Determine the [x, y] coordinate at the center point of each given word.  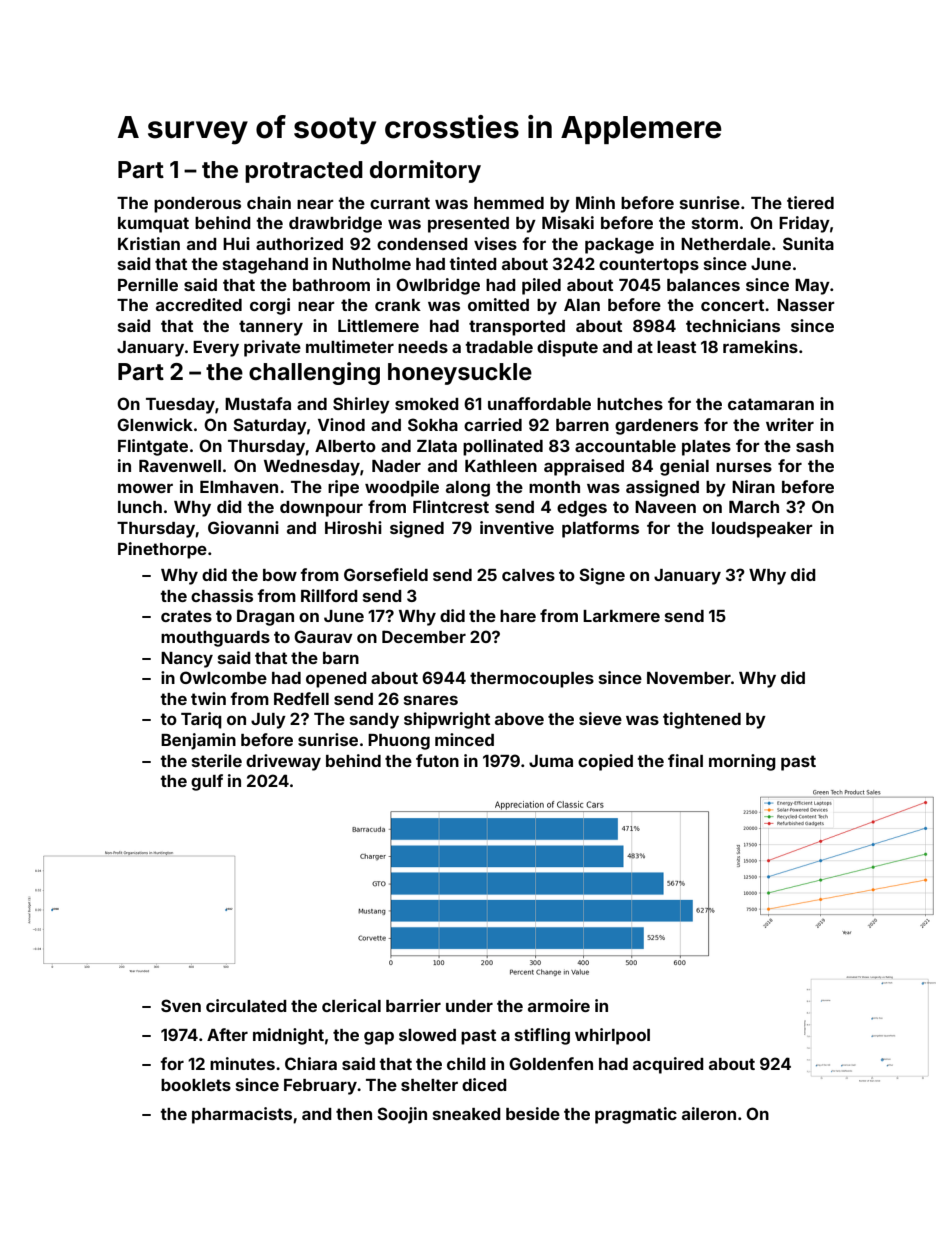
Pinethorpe [162, 550]
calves [528, 575]
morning [742, 762]
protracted [304, 172]
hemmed [509, 203]
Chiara [311, 1063]
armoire [559, 1005]
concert [732, 305]
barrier [413, 1005]
